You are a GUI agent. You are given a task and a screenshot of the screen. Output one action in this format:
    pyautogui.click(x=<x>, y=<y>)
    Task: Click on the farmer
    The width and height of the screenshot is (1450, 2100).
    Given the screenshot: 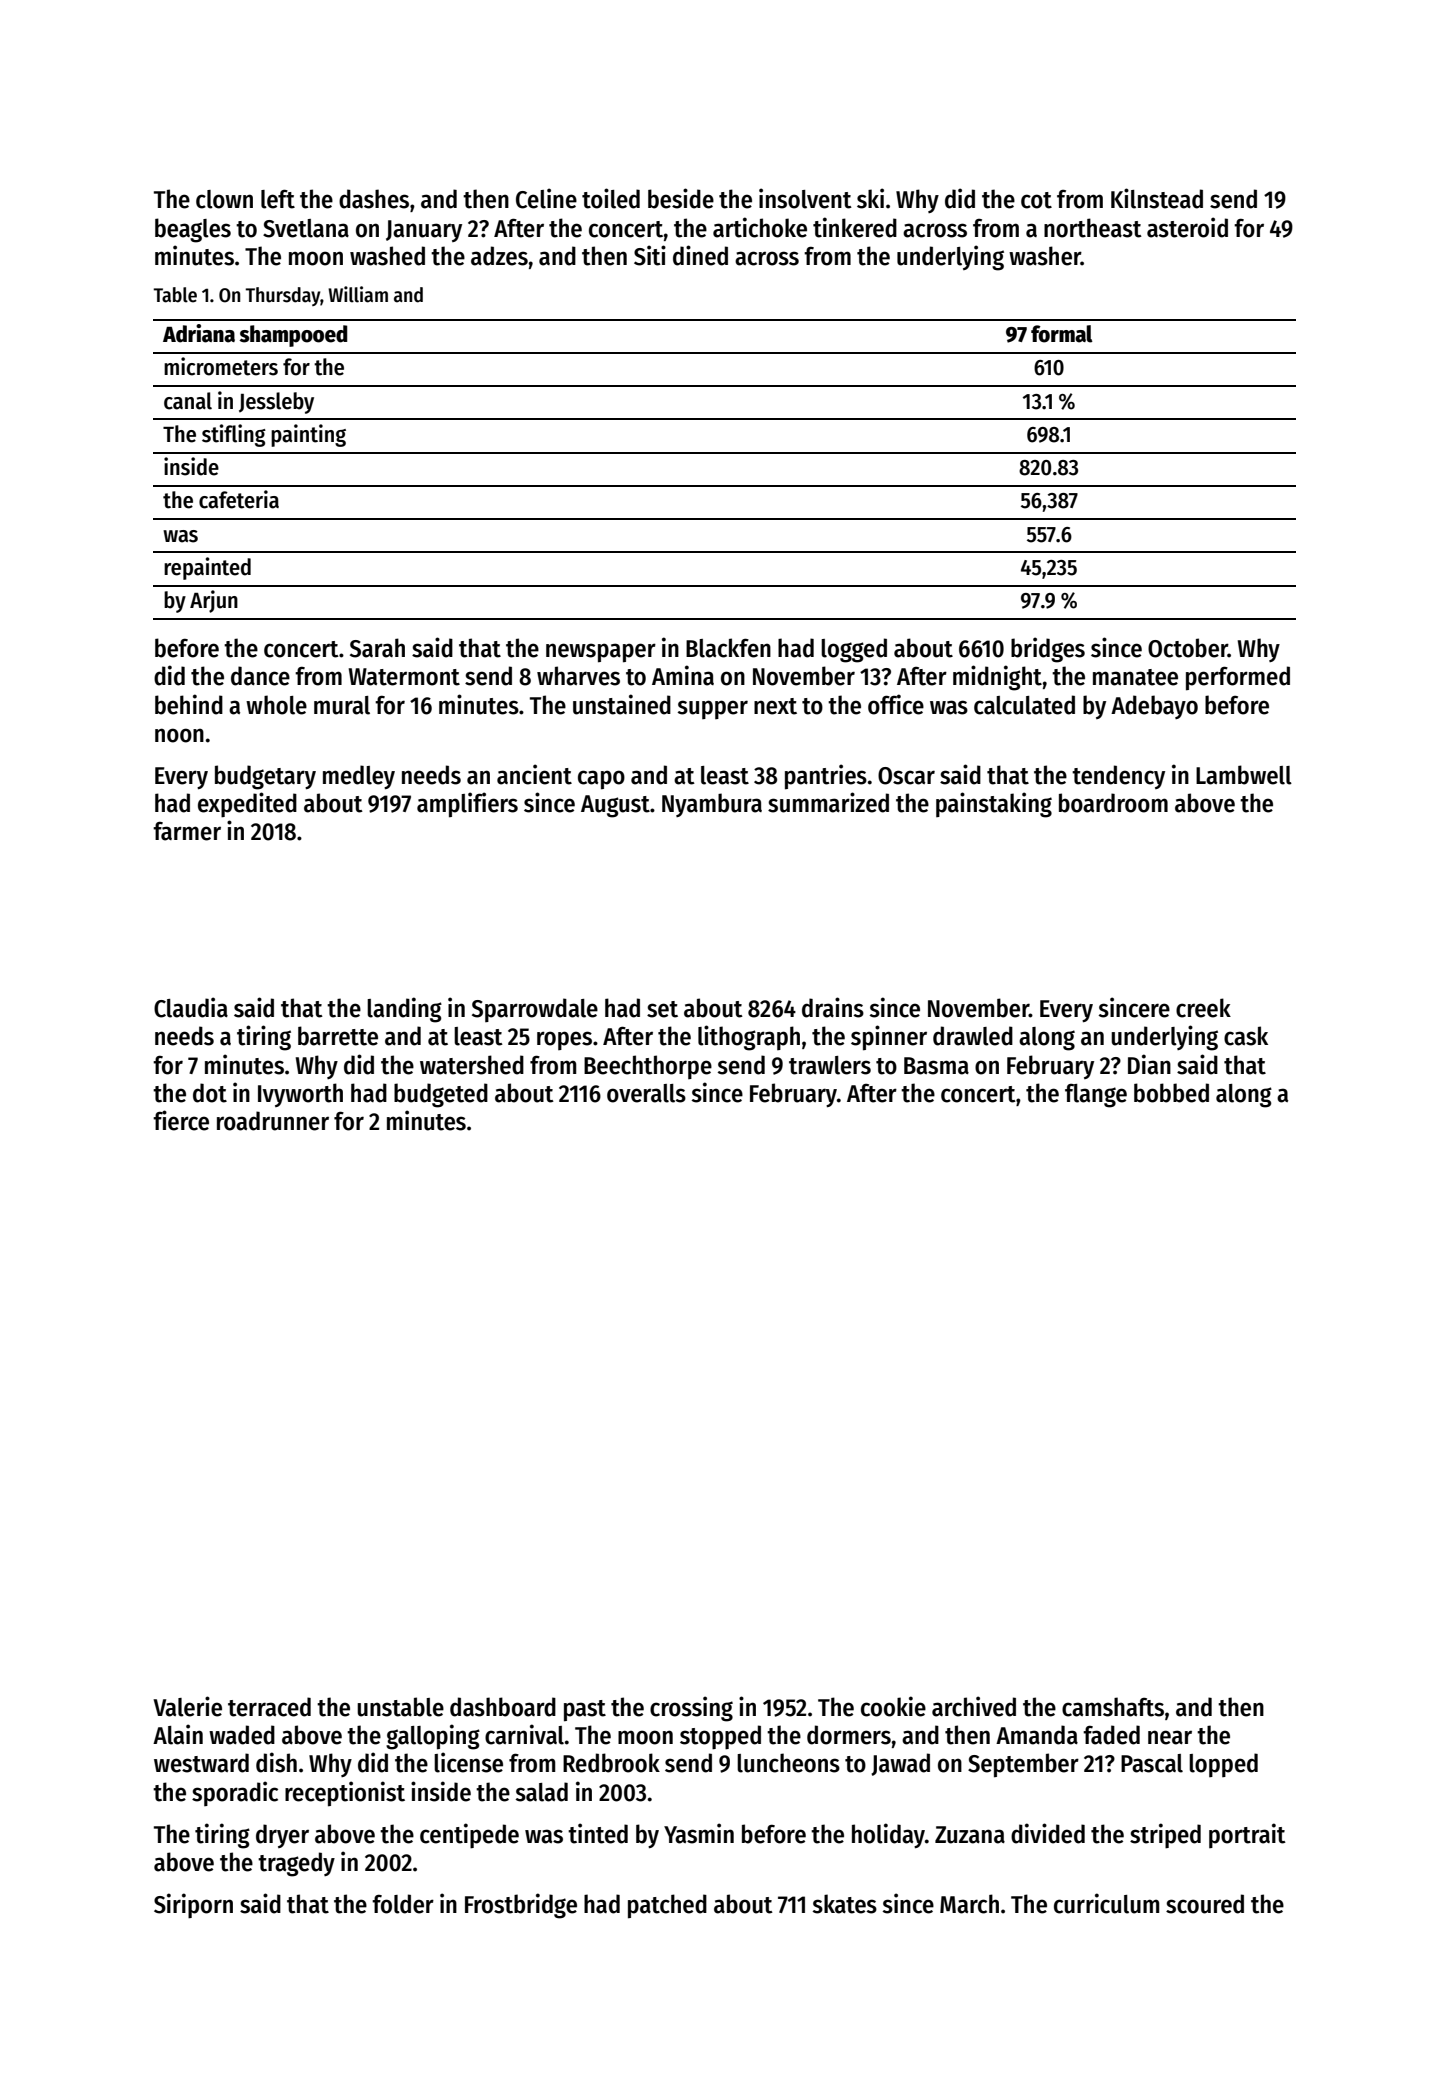 What is the action you would take?
    pyautogui.click(x=187, y=831)
